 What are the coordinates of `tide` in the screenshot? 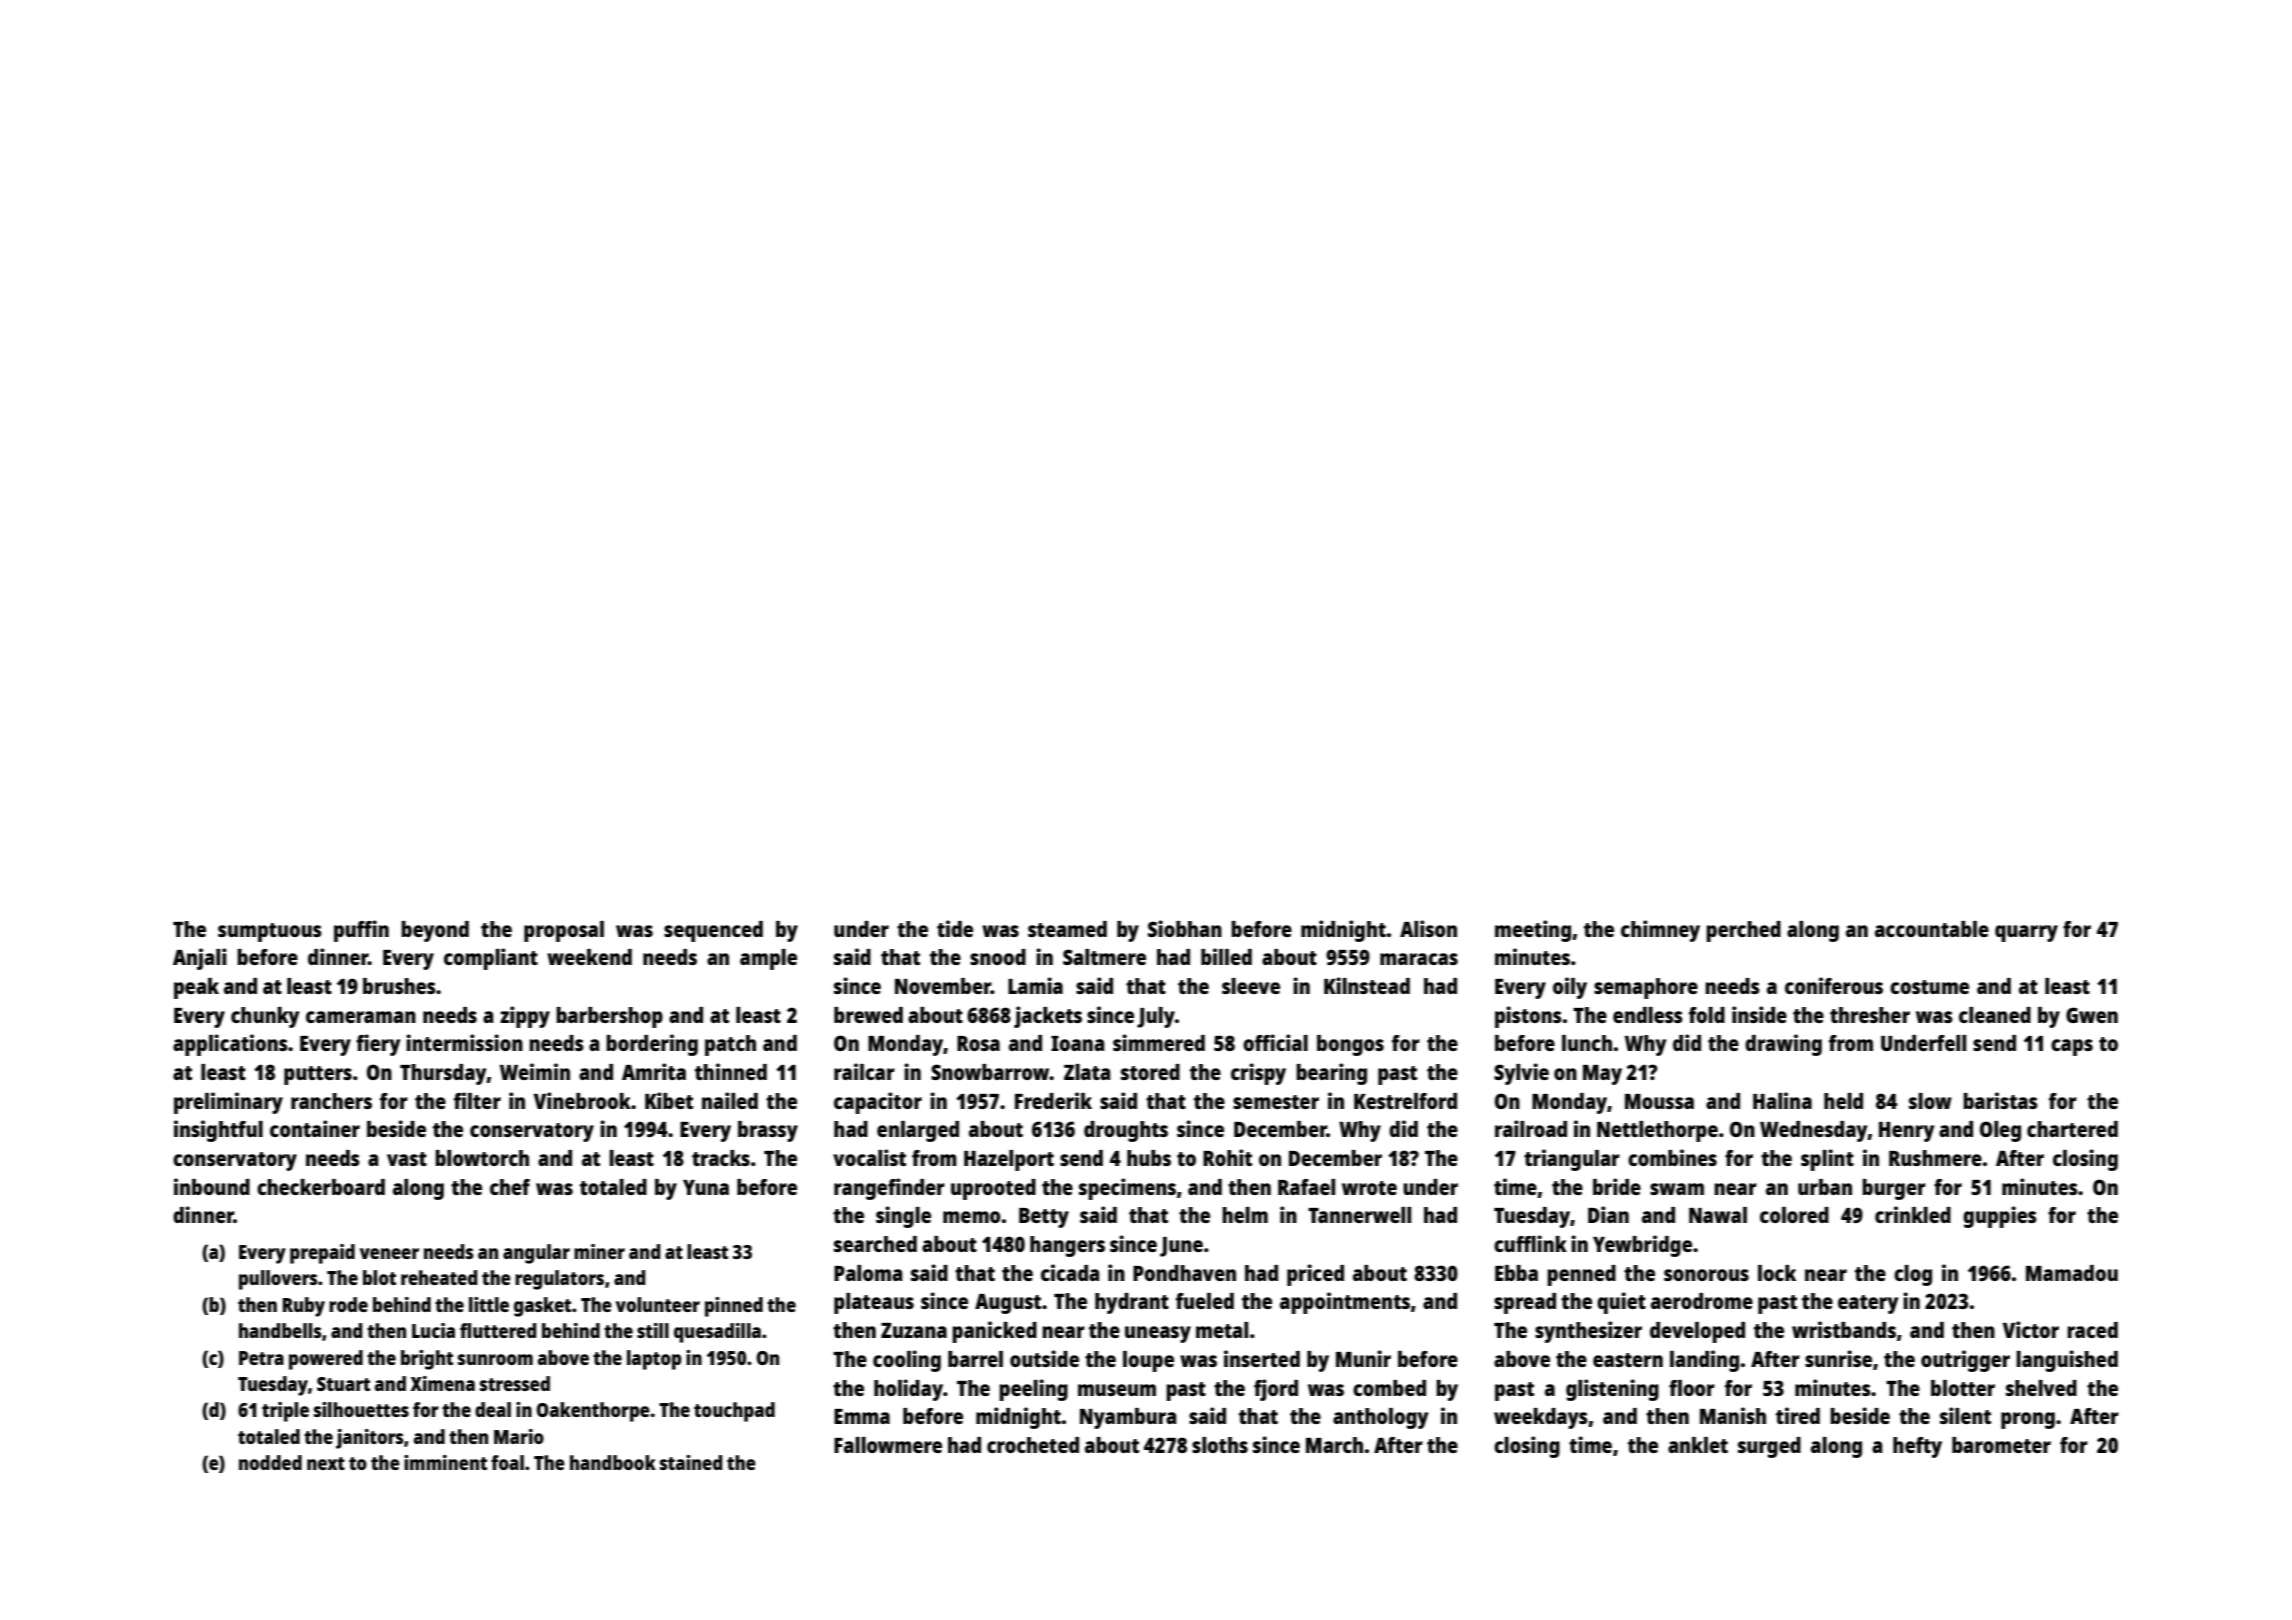 It's located at (955, 928).
